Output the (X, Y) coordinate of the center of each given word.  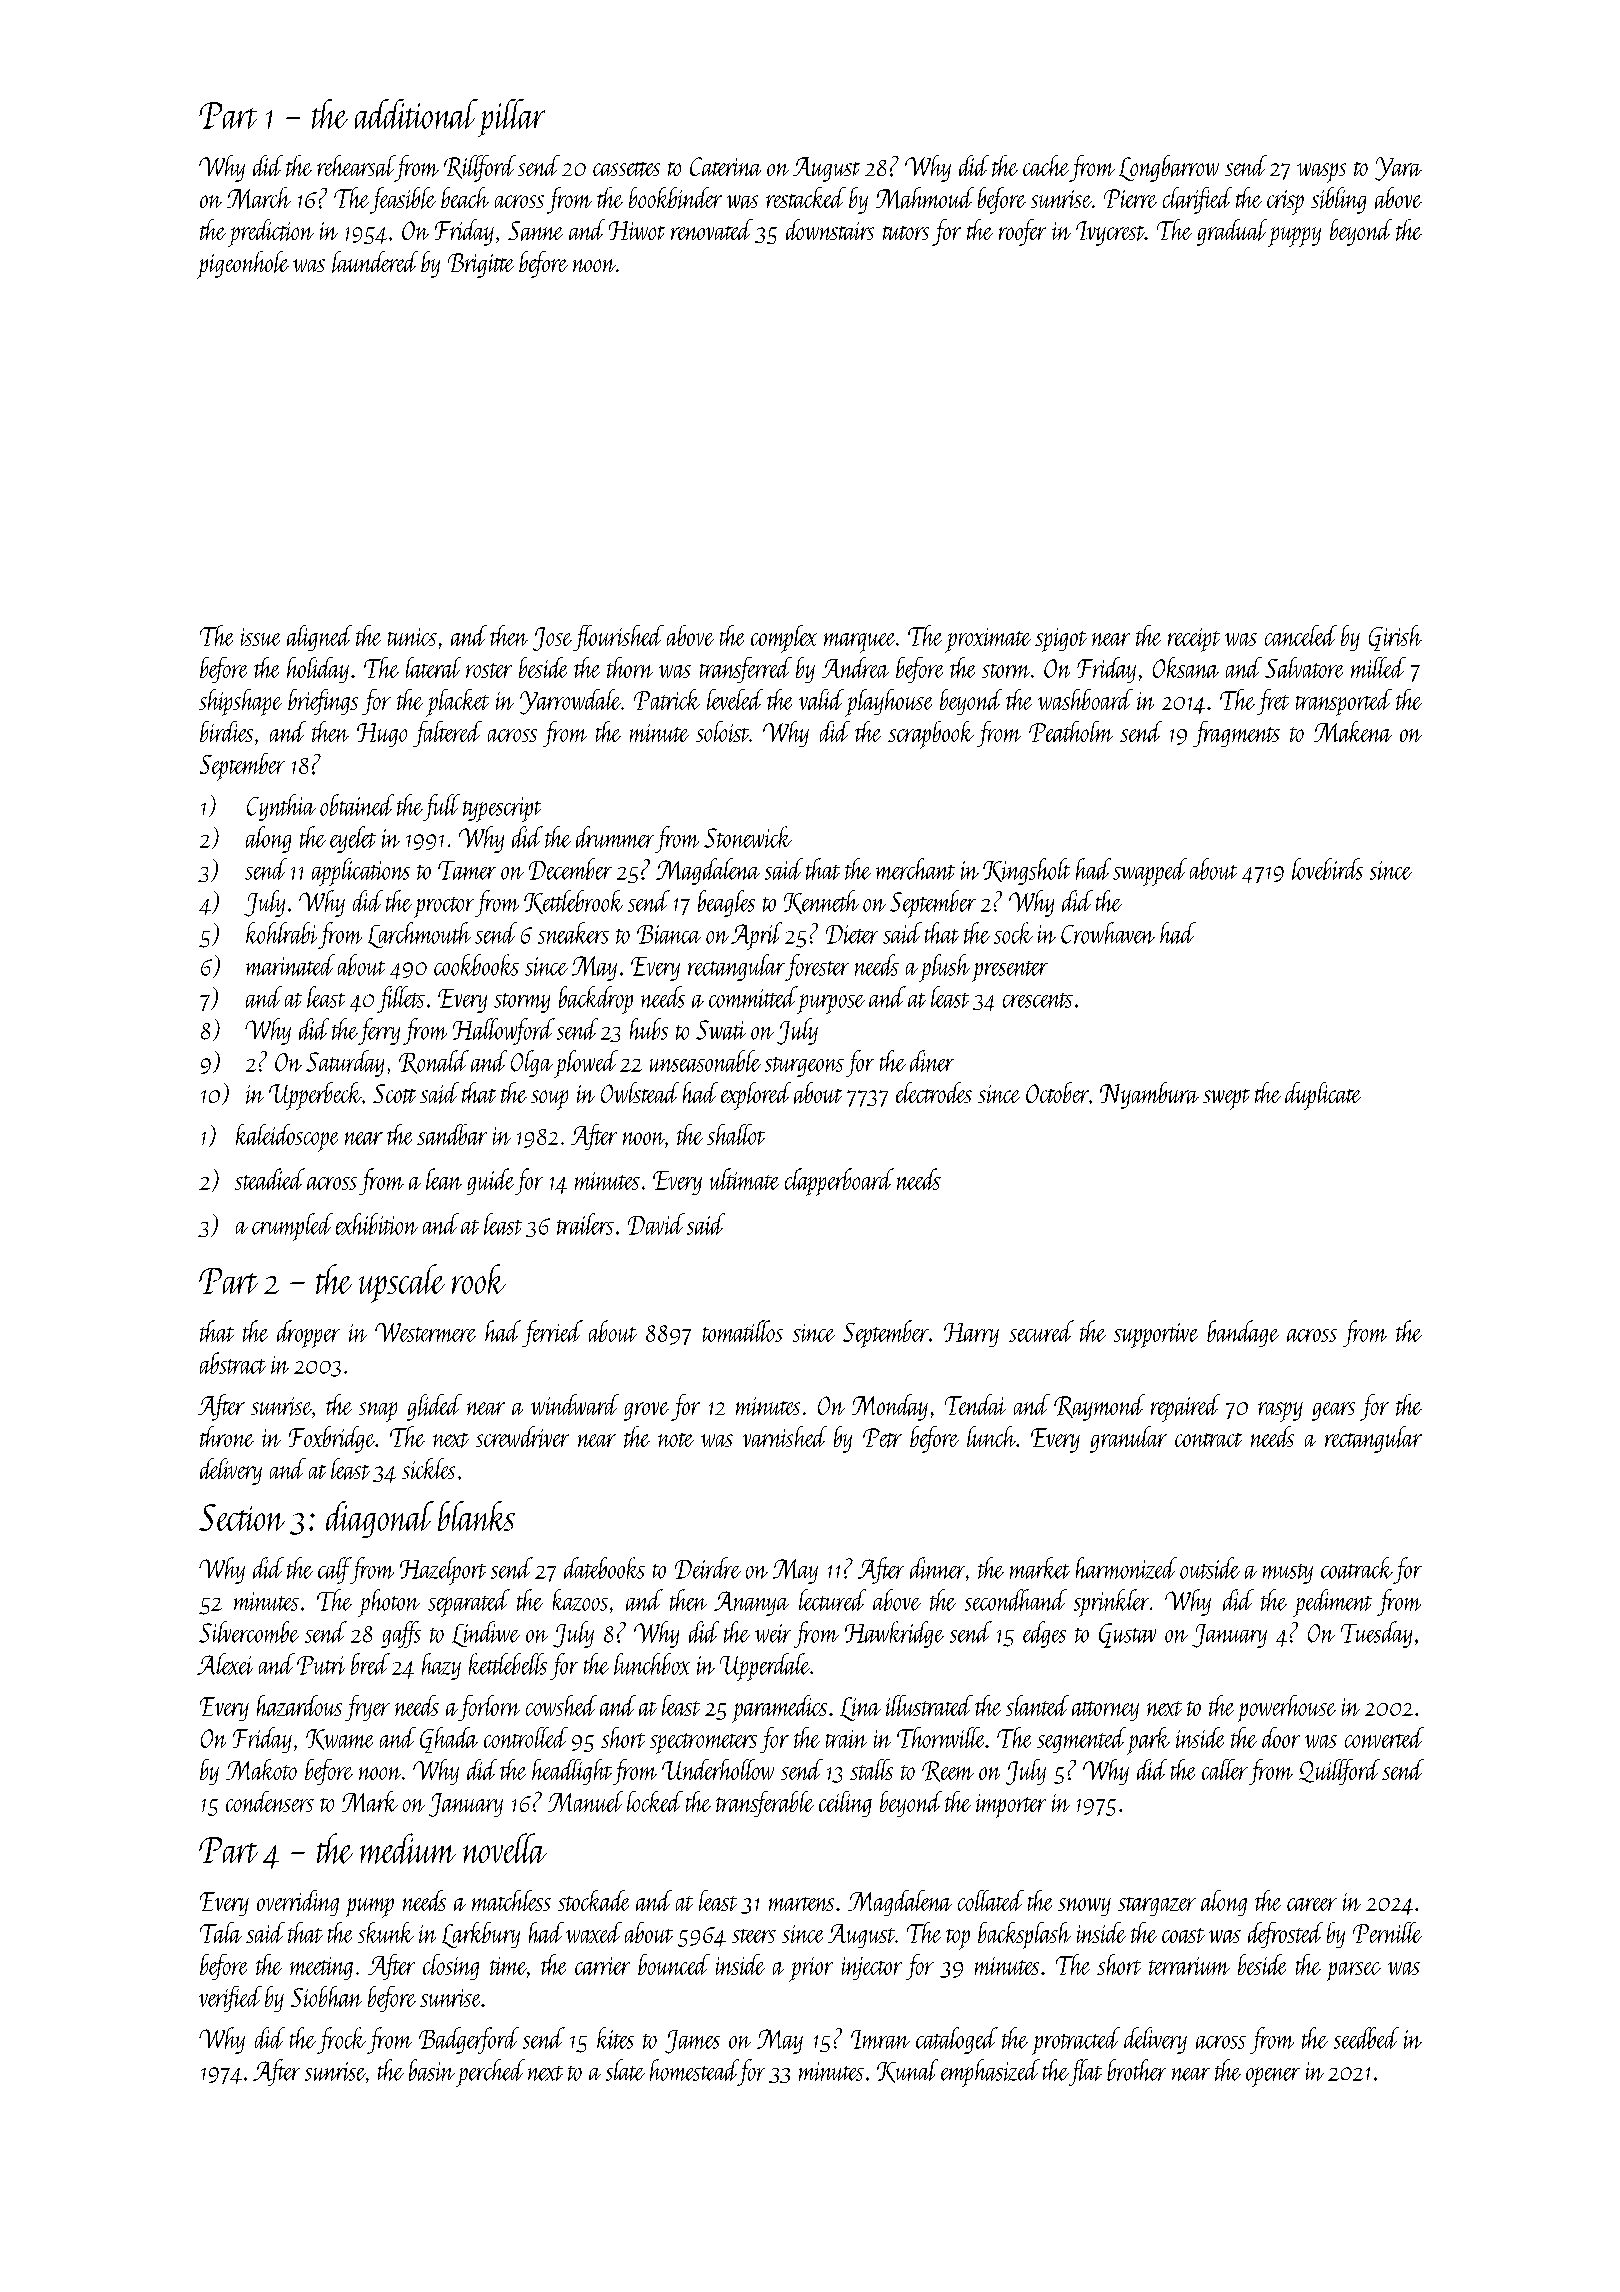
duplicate (1323, 1096)
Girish (1395, 638)
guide (490, 1181)
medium (408, 1848)
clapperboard (839, 1182)
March (259, 198)
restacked (806, 197)
